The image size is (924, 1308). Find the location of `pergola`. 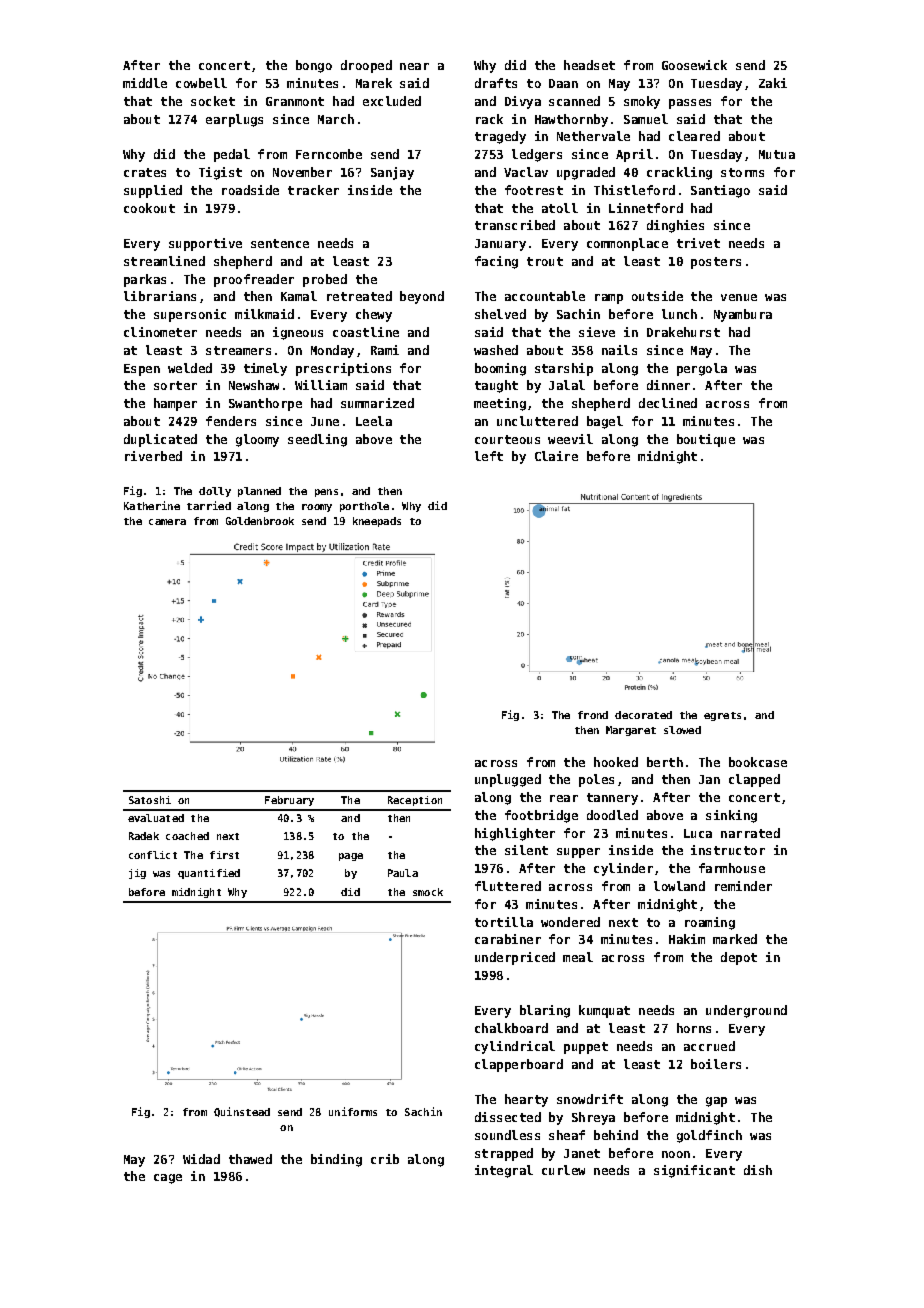

pergola is located at coordinates (702, 369).
